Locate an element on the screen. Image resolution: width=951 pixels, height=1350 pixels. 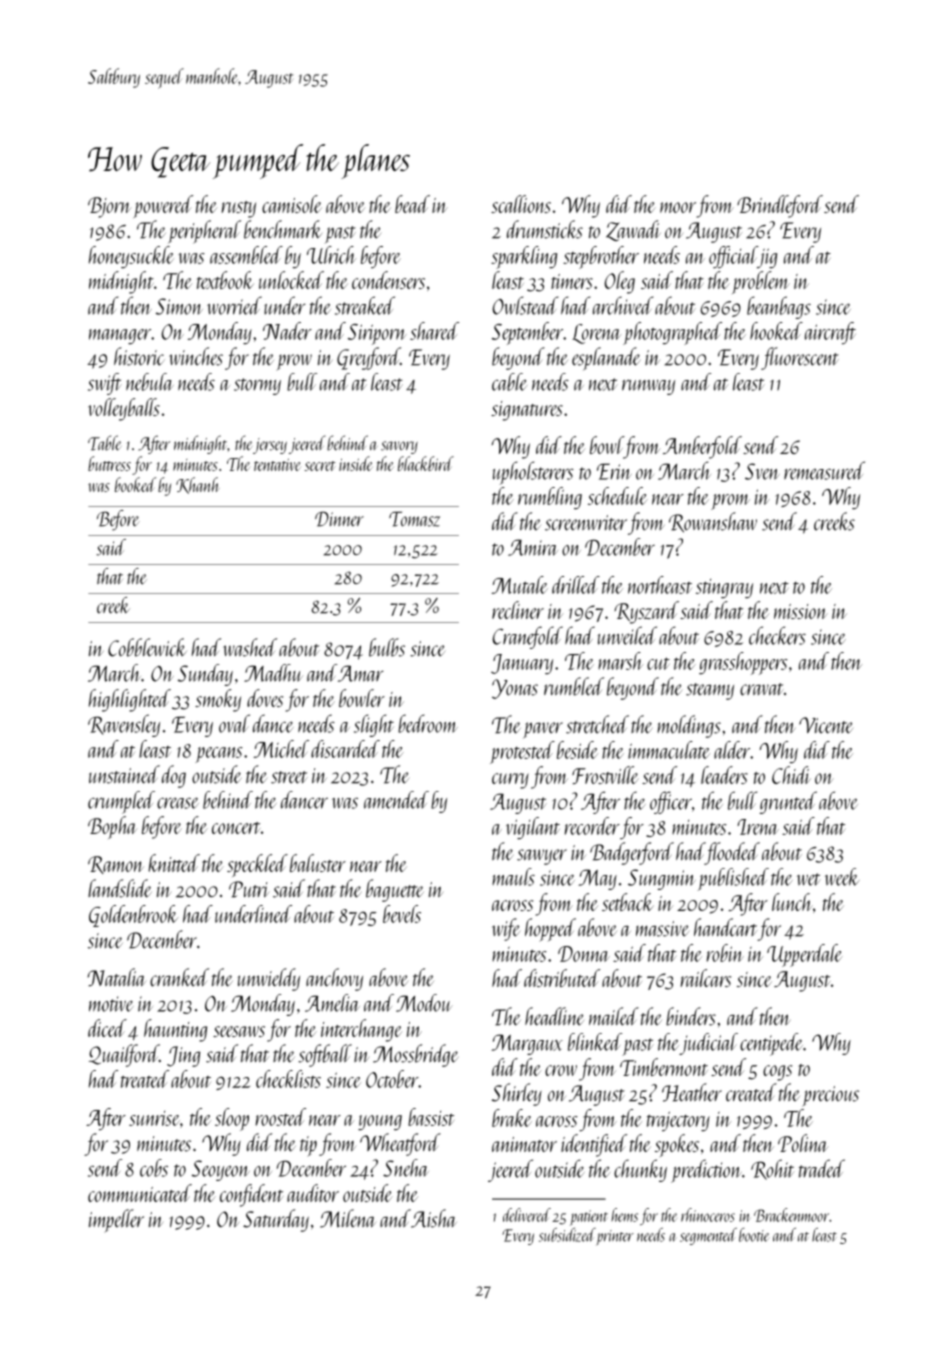
Mutale is located at coordinates (519, 585).
